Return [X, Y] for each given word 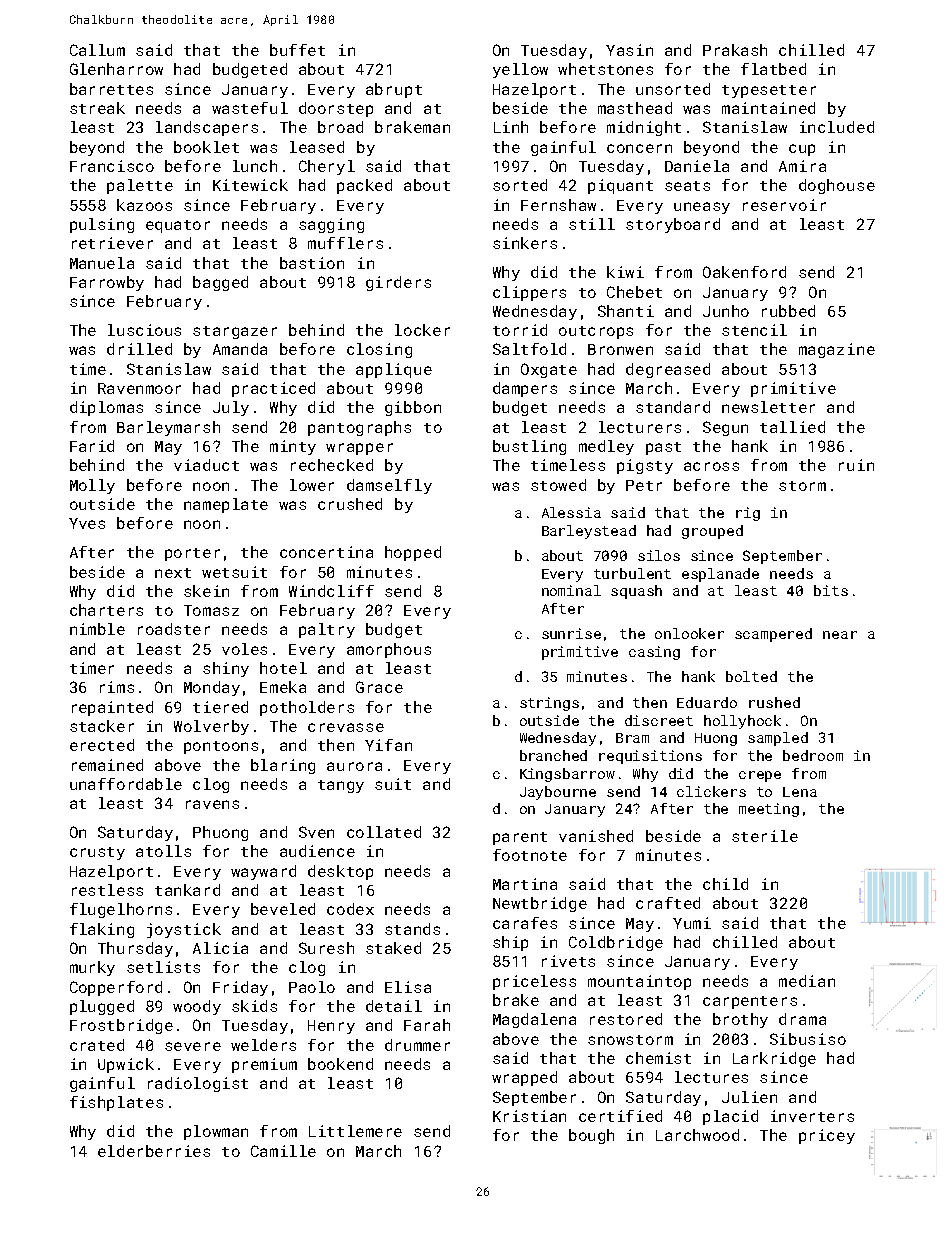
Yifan [388, 745]
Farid [92, 446]
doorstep [336, 109]
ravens [212, 804]
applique [394, 370]
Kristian [529, 1116]
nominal [571, 590]
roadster [174, 629]
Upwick [126, 1065]
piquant [620, 186]
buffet [297, 50]
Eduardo [707, 702]
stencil [754, 330]
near [840, 635]
